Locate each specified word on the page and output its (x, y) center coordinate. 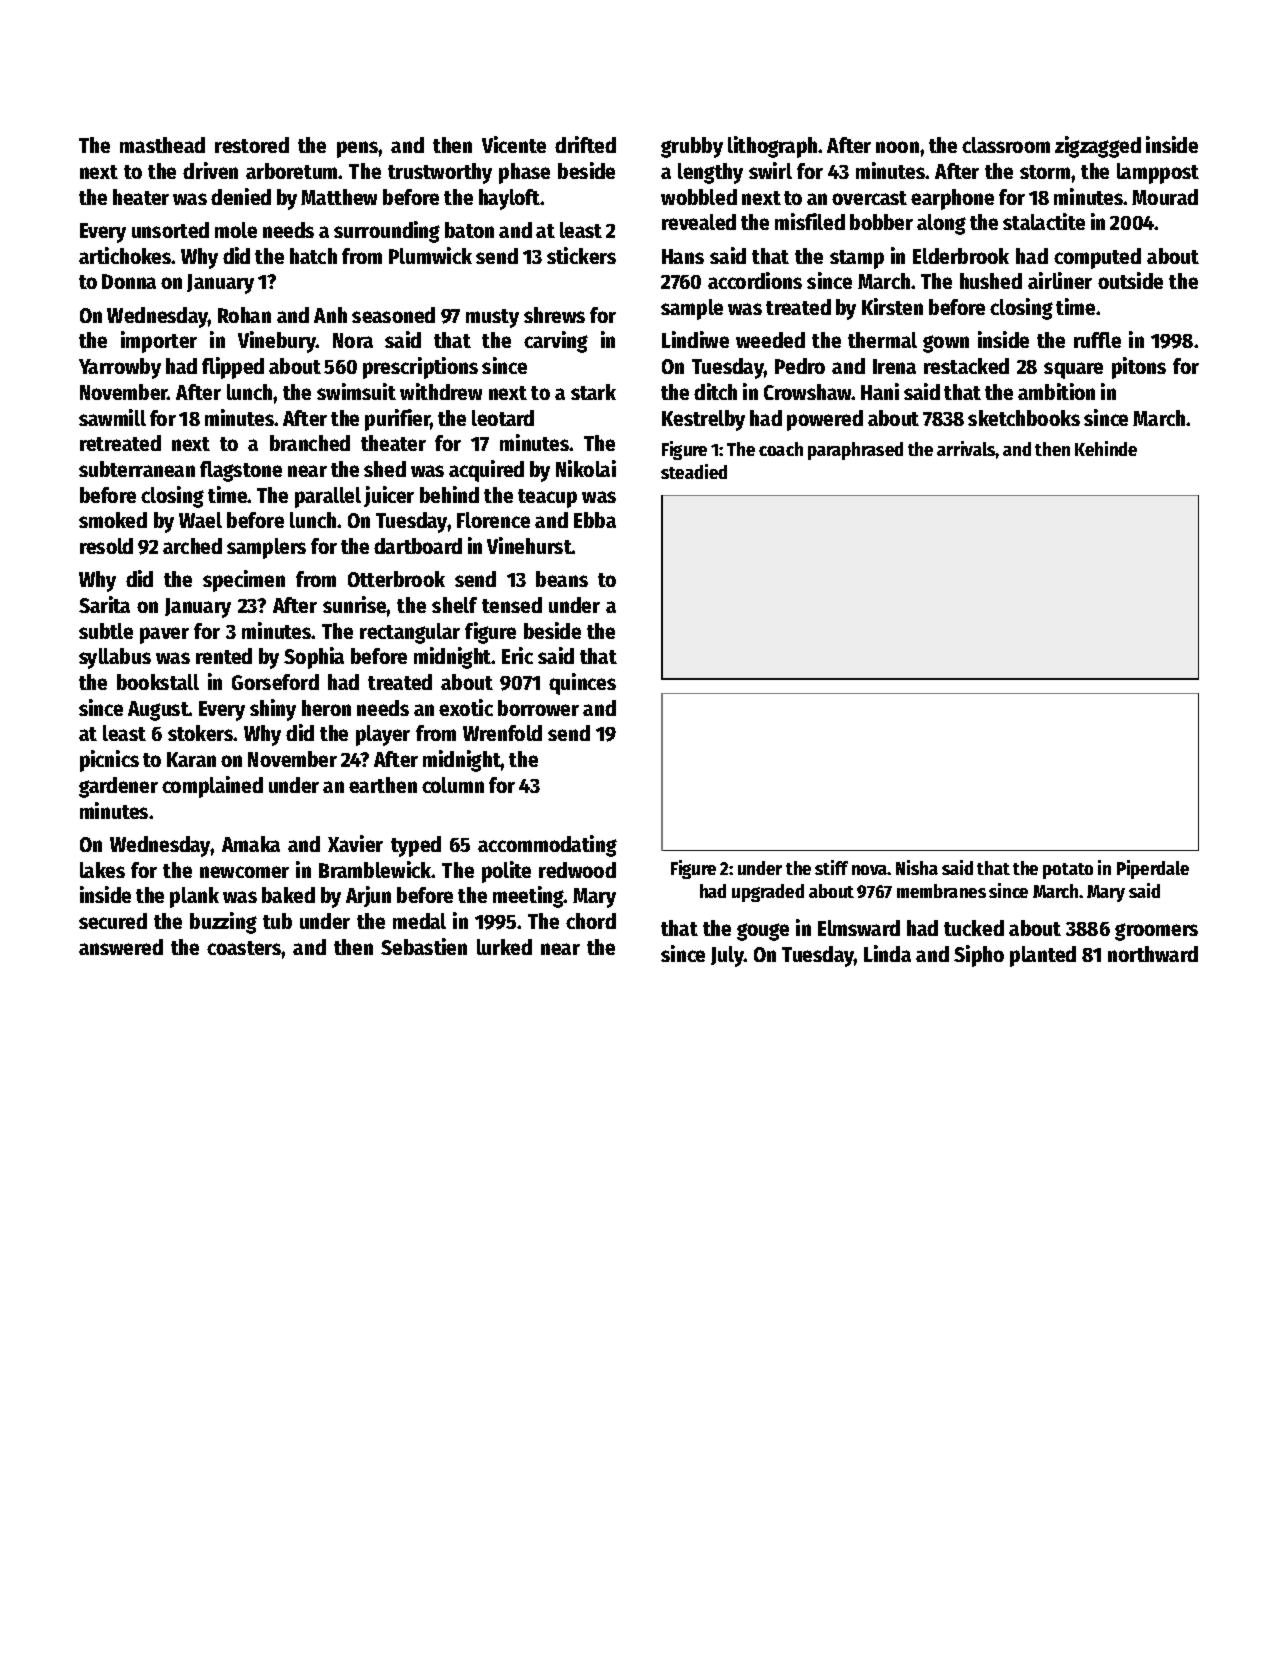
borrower (538, 708)
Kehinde (1106, 448)
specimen (244, 581)
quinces (582, 684)
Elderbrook (961, 256)
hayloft (510, 199)
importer (159, 342)
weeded (770, 340)
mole (236, 230)
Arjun (368, 896)
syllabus (115, 658)
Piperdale (1153, 869)
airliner (1060, 280)
